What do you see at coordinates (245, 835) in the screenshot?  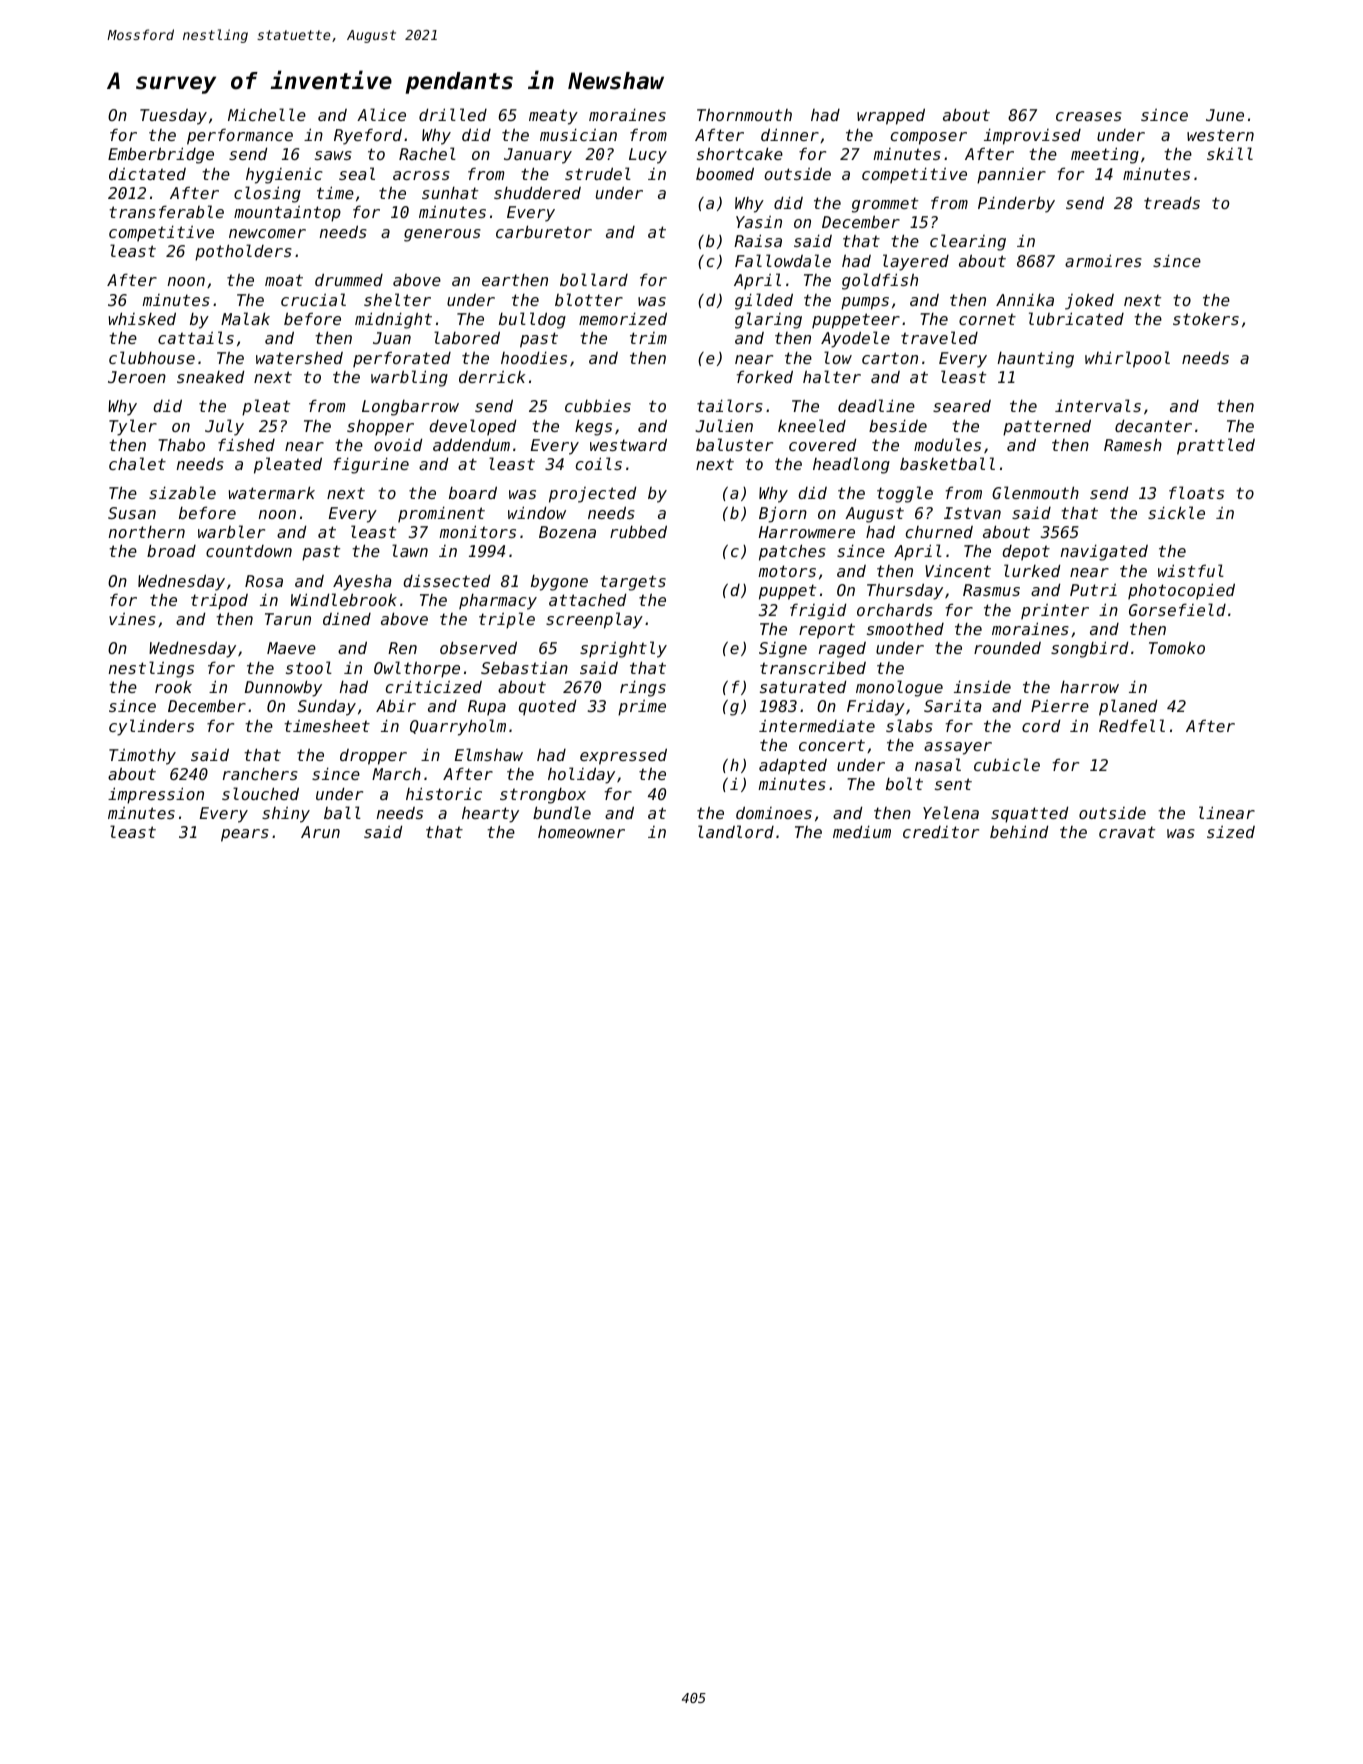 I see `pears` at bounding box center [245, 835].
